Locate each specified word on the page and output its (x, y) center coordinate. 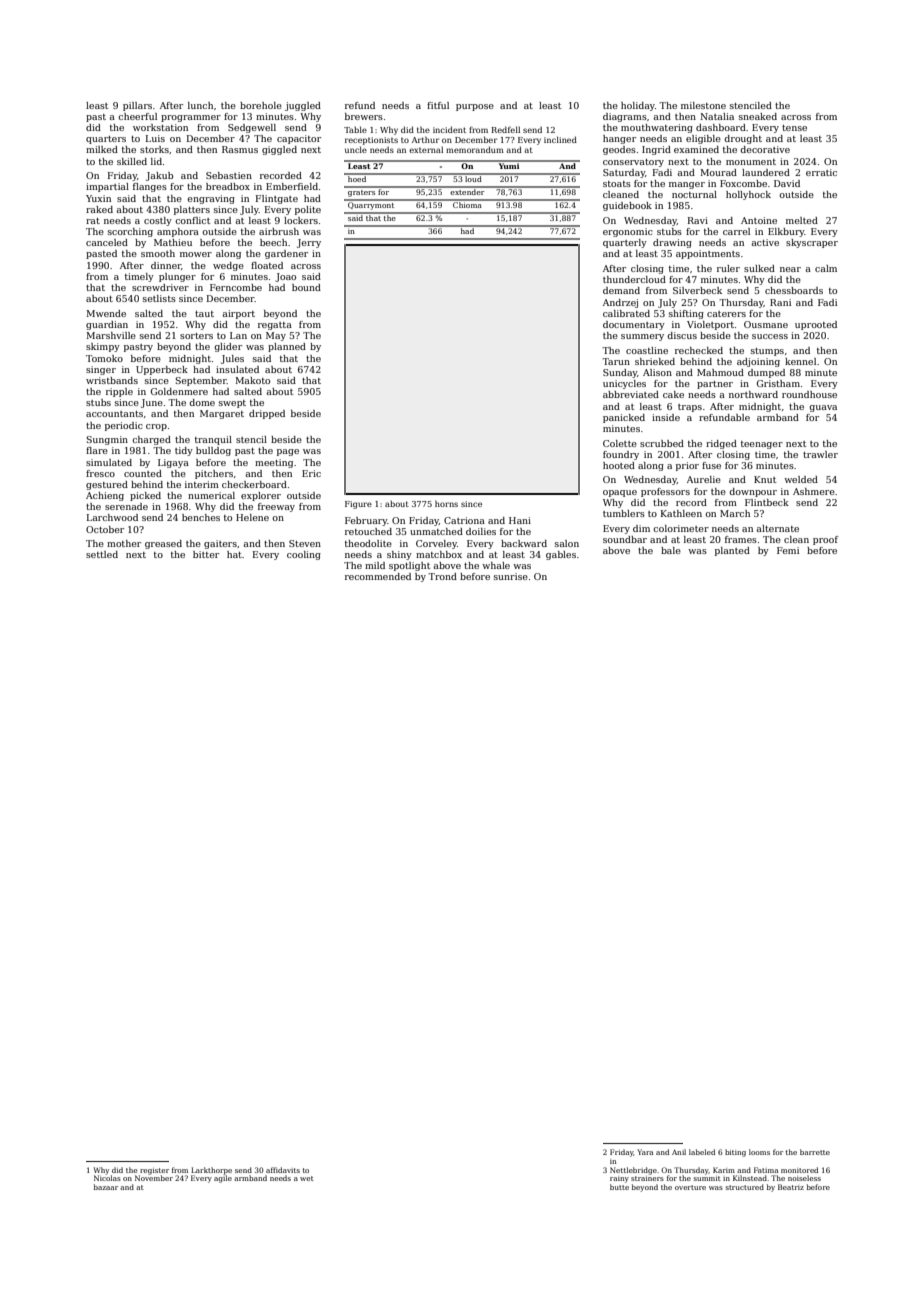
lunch (200, 105)
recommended (378, 576)
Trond (442, 576)
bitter (206, 554)
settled (102, 554)
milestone (703, 105)
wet (307, 1178)
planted (732, 551)
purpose (475, 107)
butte (619, 1187)
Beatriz (791, 1187)
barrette (815, 1152)
